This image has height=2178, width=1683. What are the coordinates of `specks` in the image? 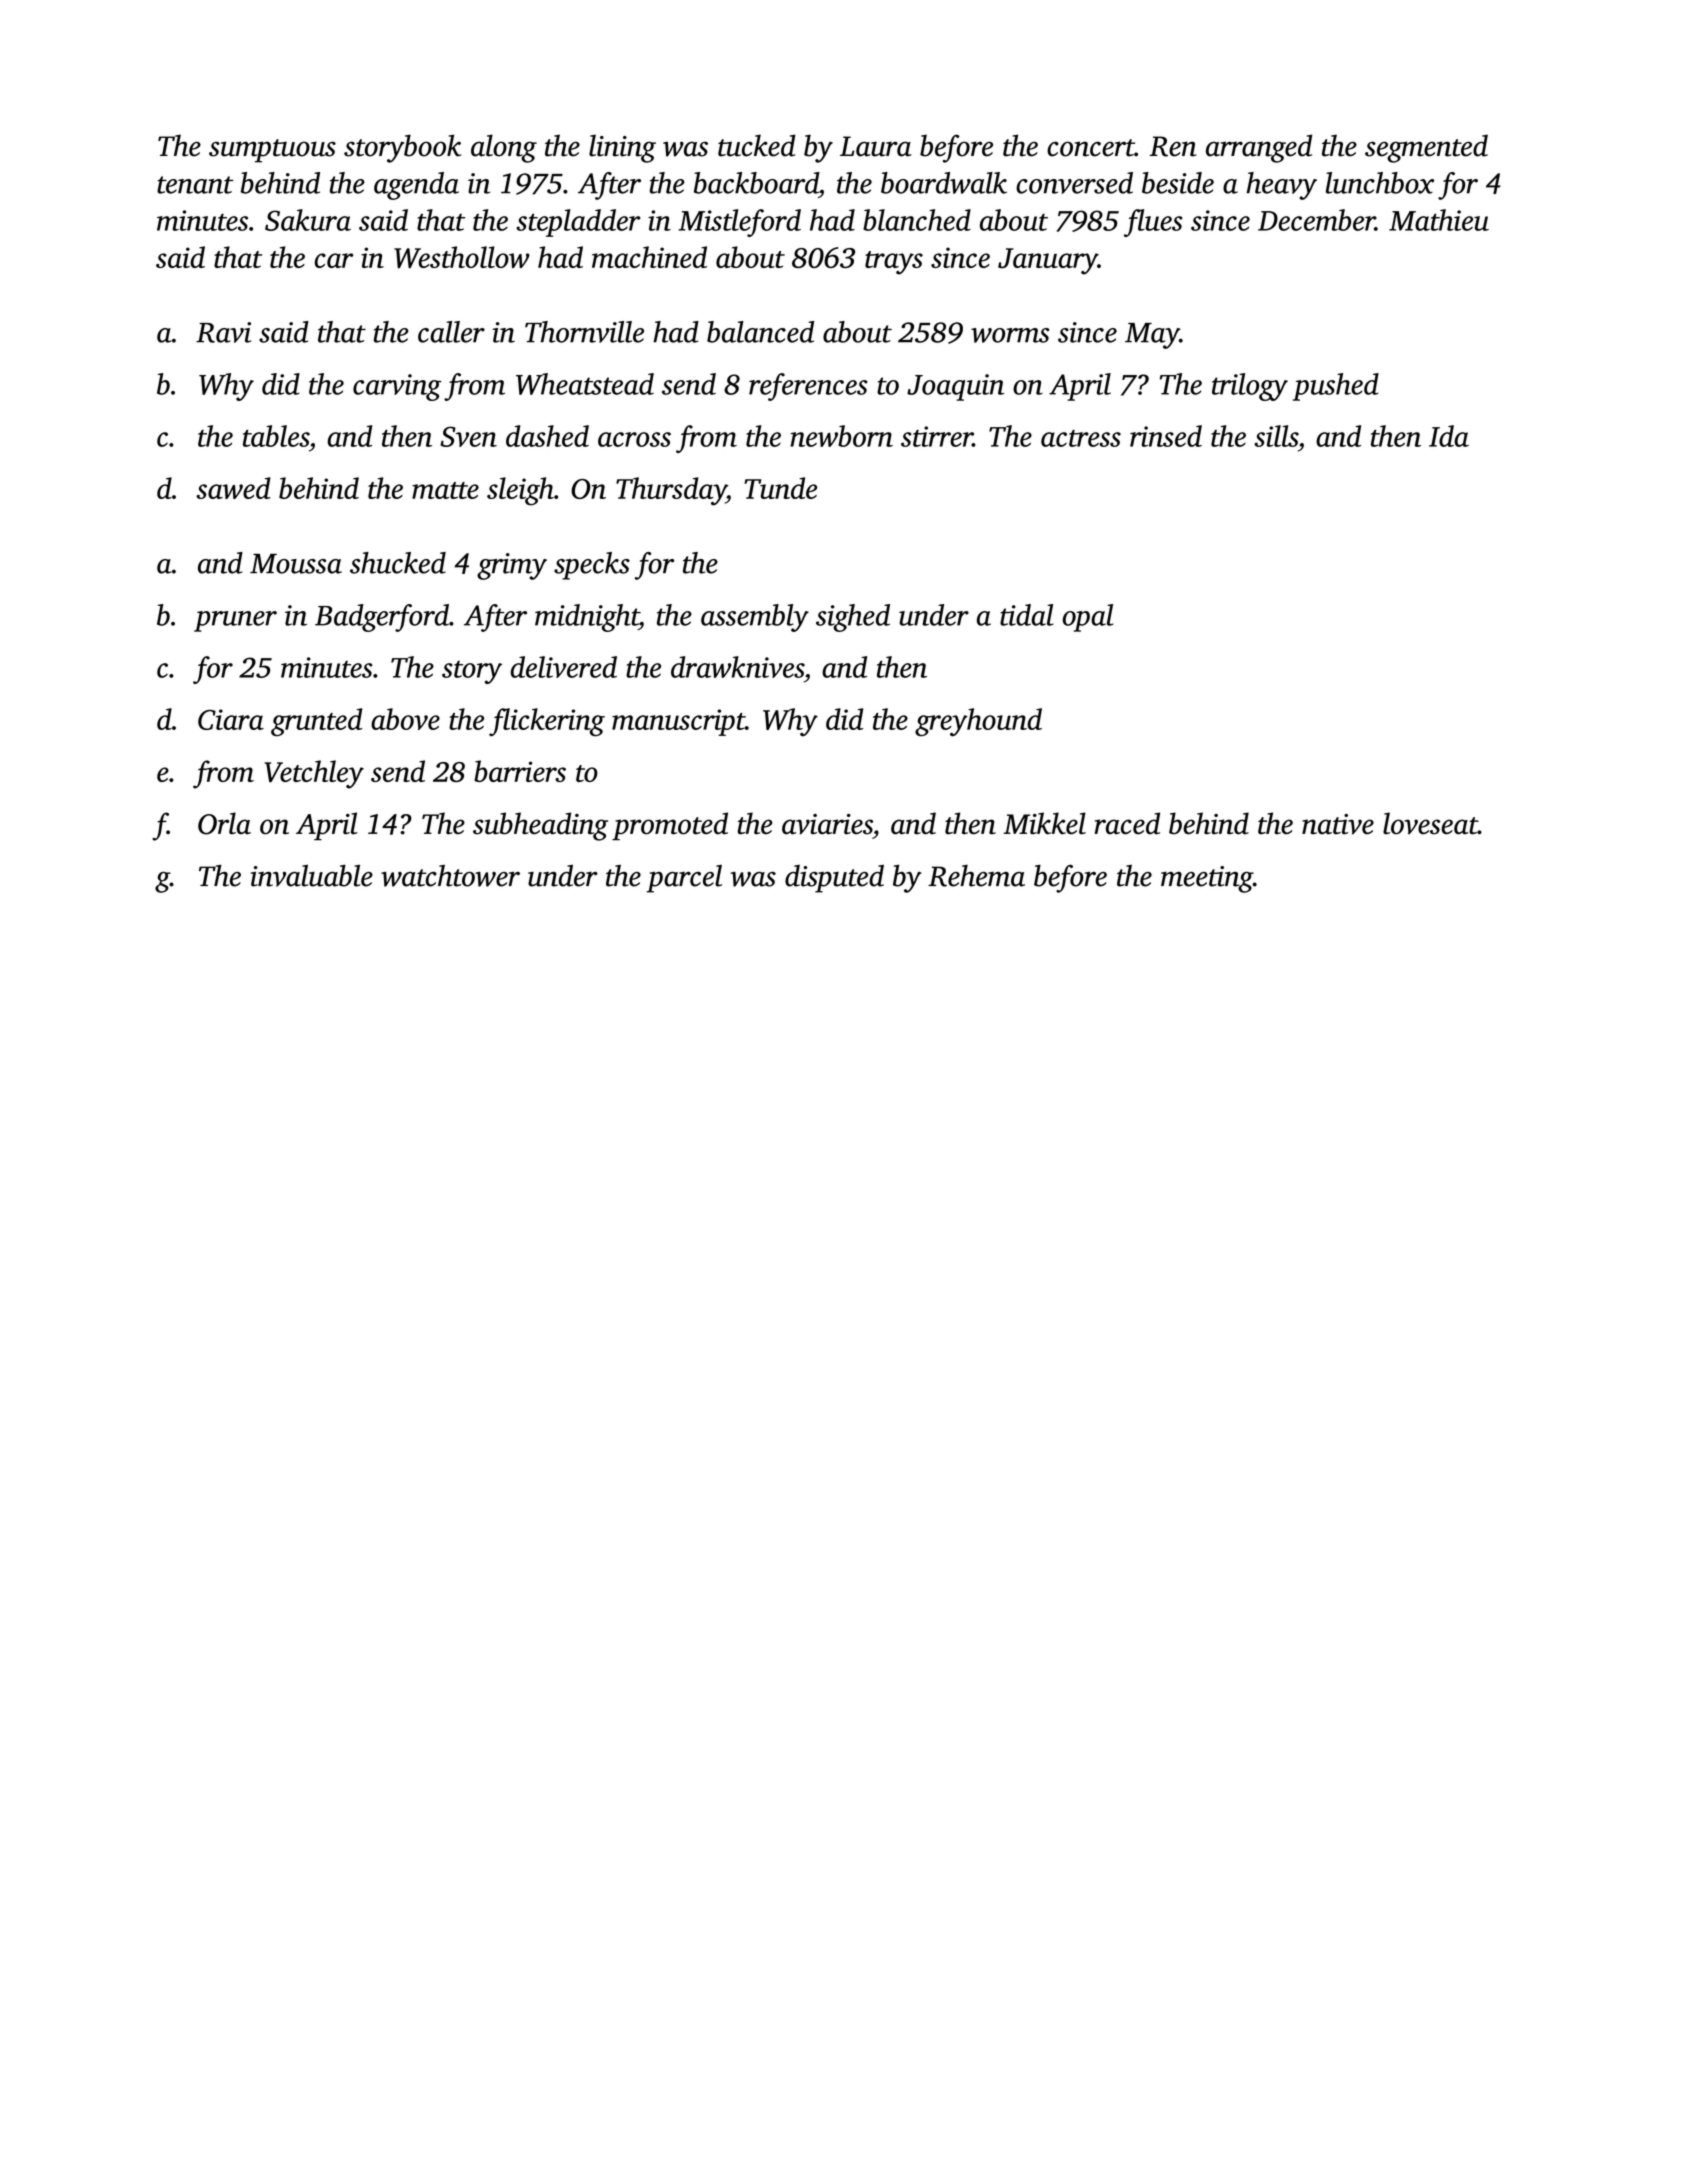 It's located at (592, 566).
